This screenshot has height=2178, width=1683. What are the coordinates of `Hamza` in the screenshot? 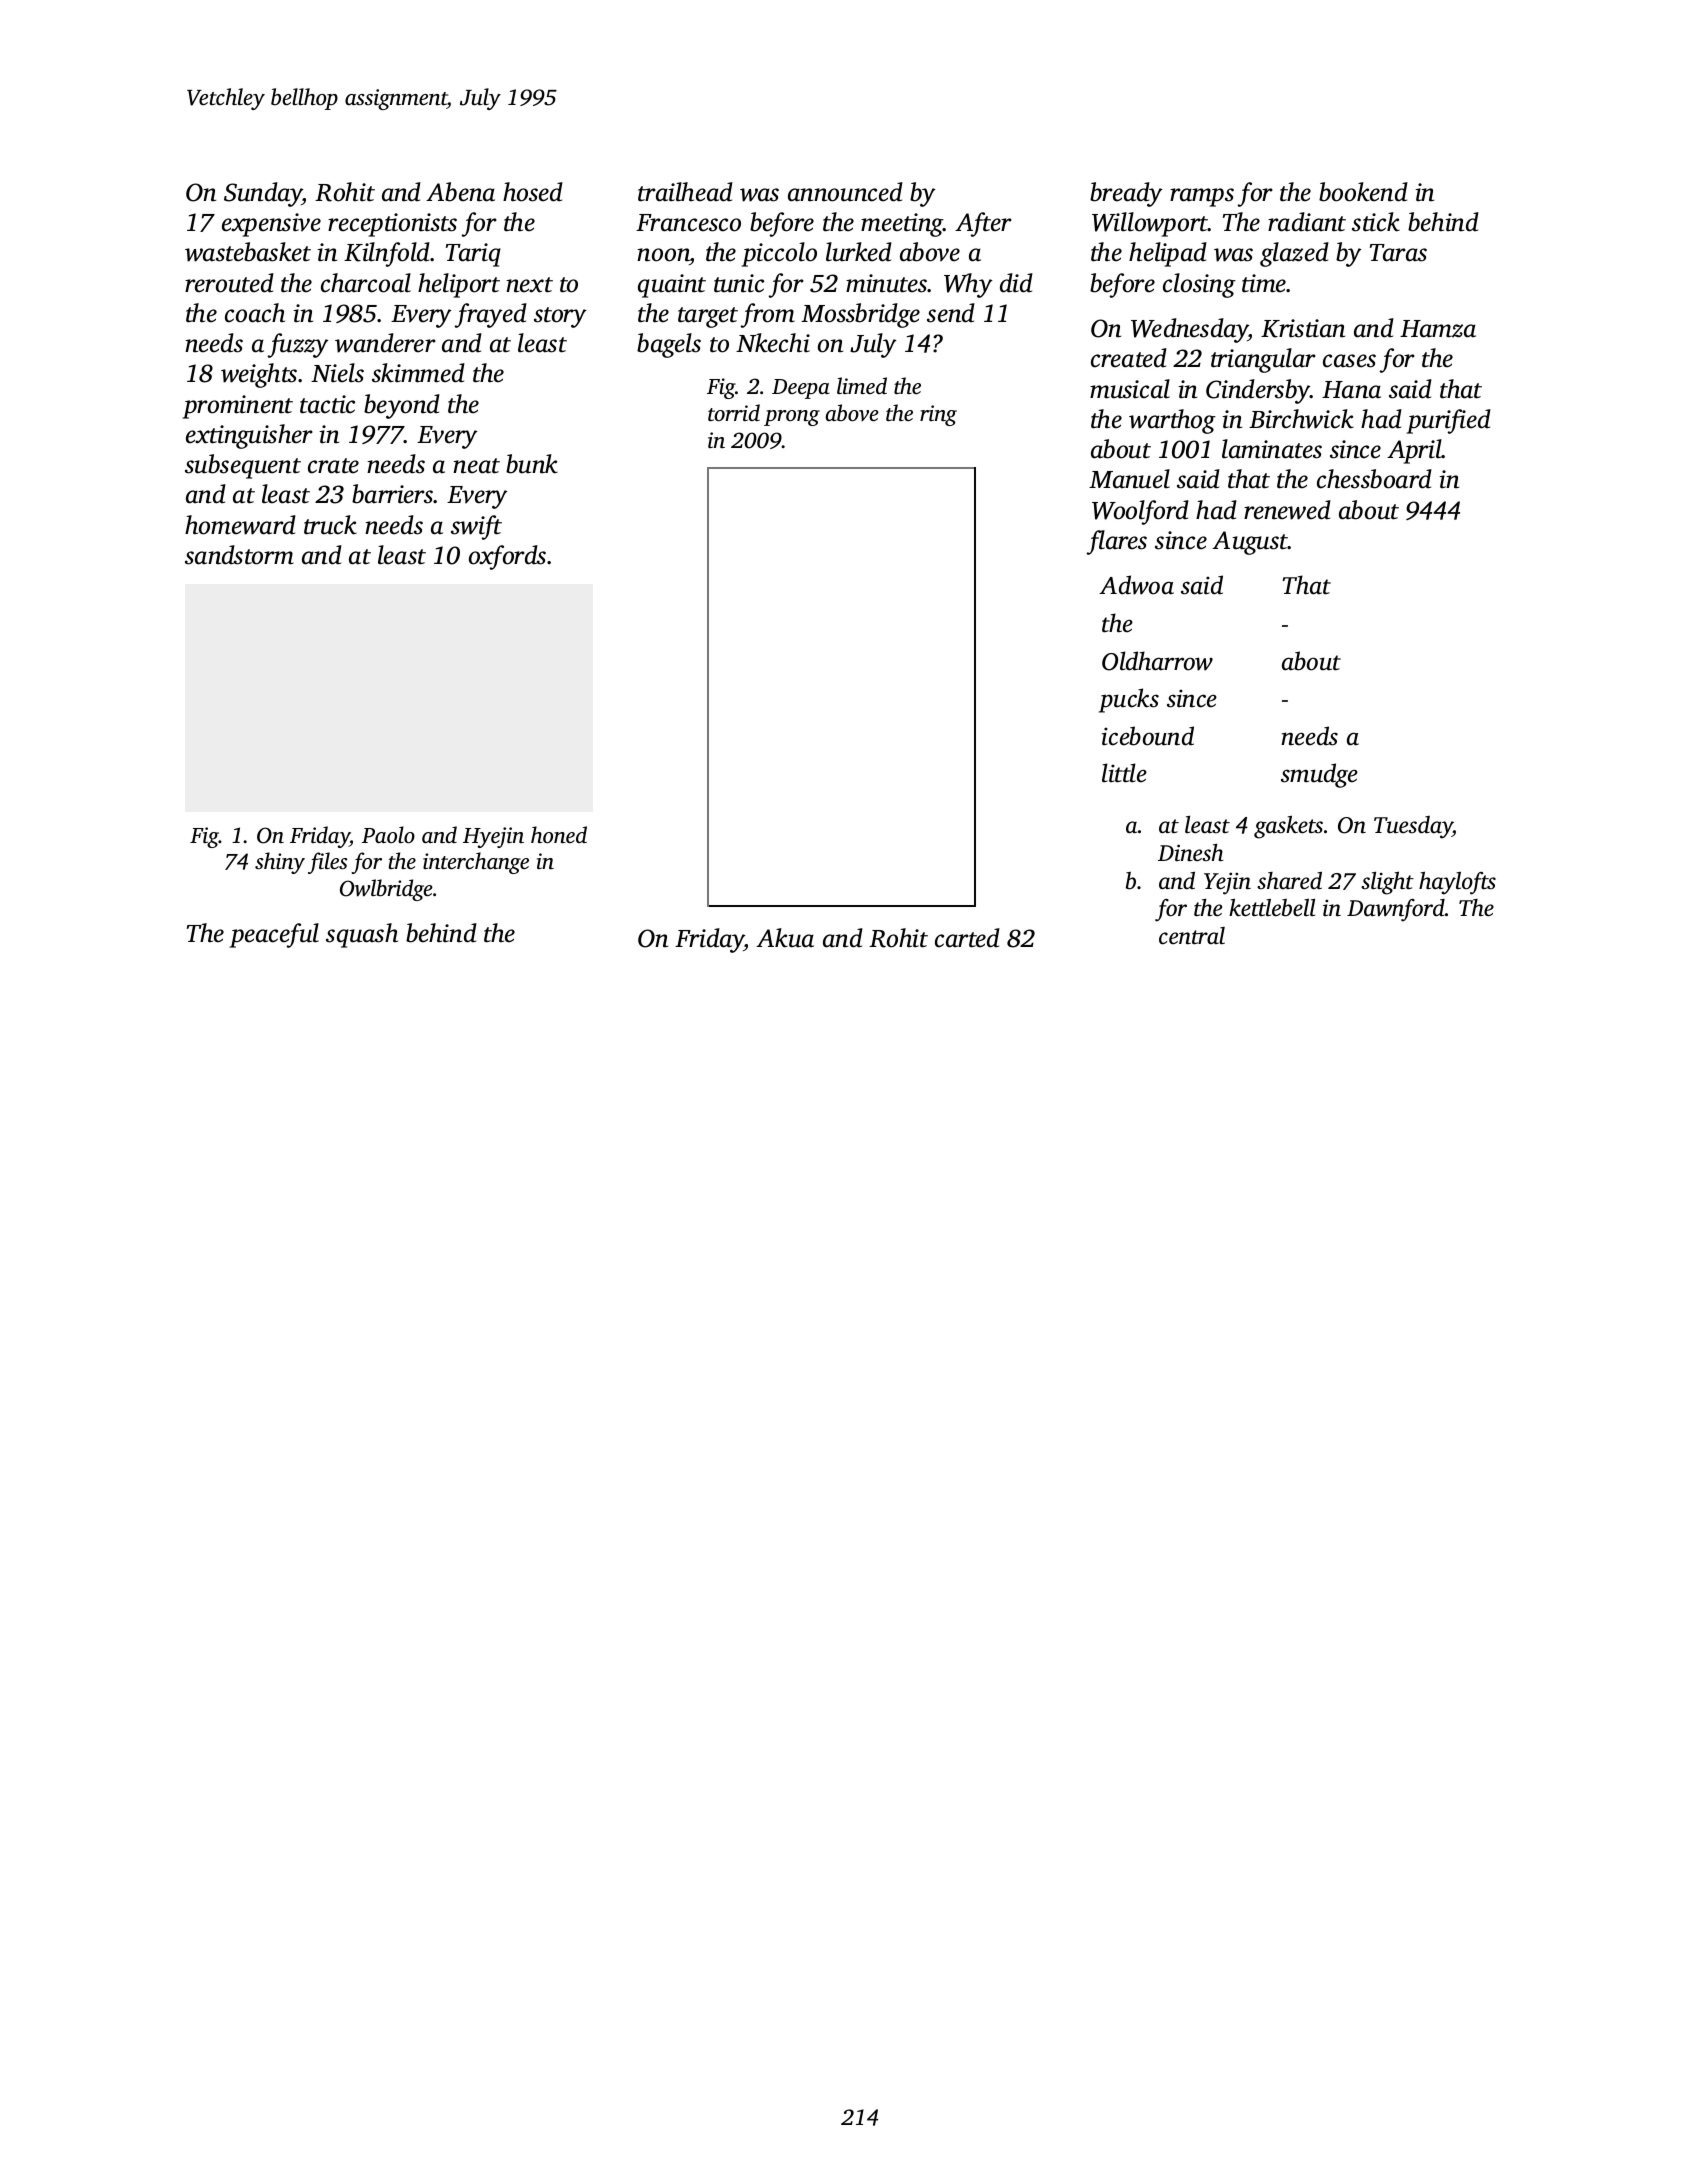 It's located at (1438, 329).
